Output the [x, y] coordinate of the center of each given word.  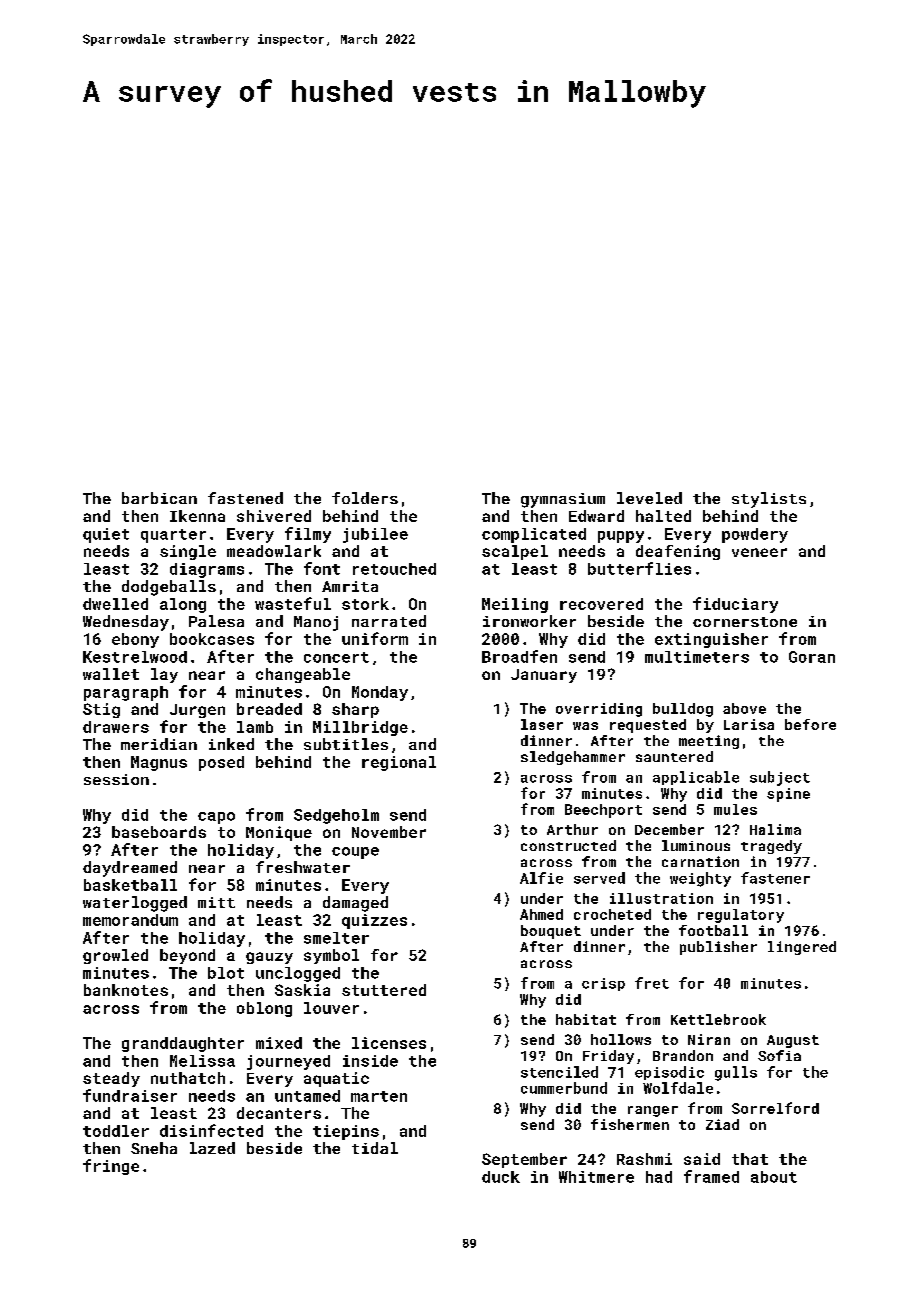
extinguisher [711, 640]
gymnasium [563, 500]
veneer [759, 552]
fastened [245, 498]
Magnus [159, 763]
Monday [380, 693]
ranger [653, 1111]
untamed [307, 1096]
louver [331, 1008]
